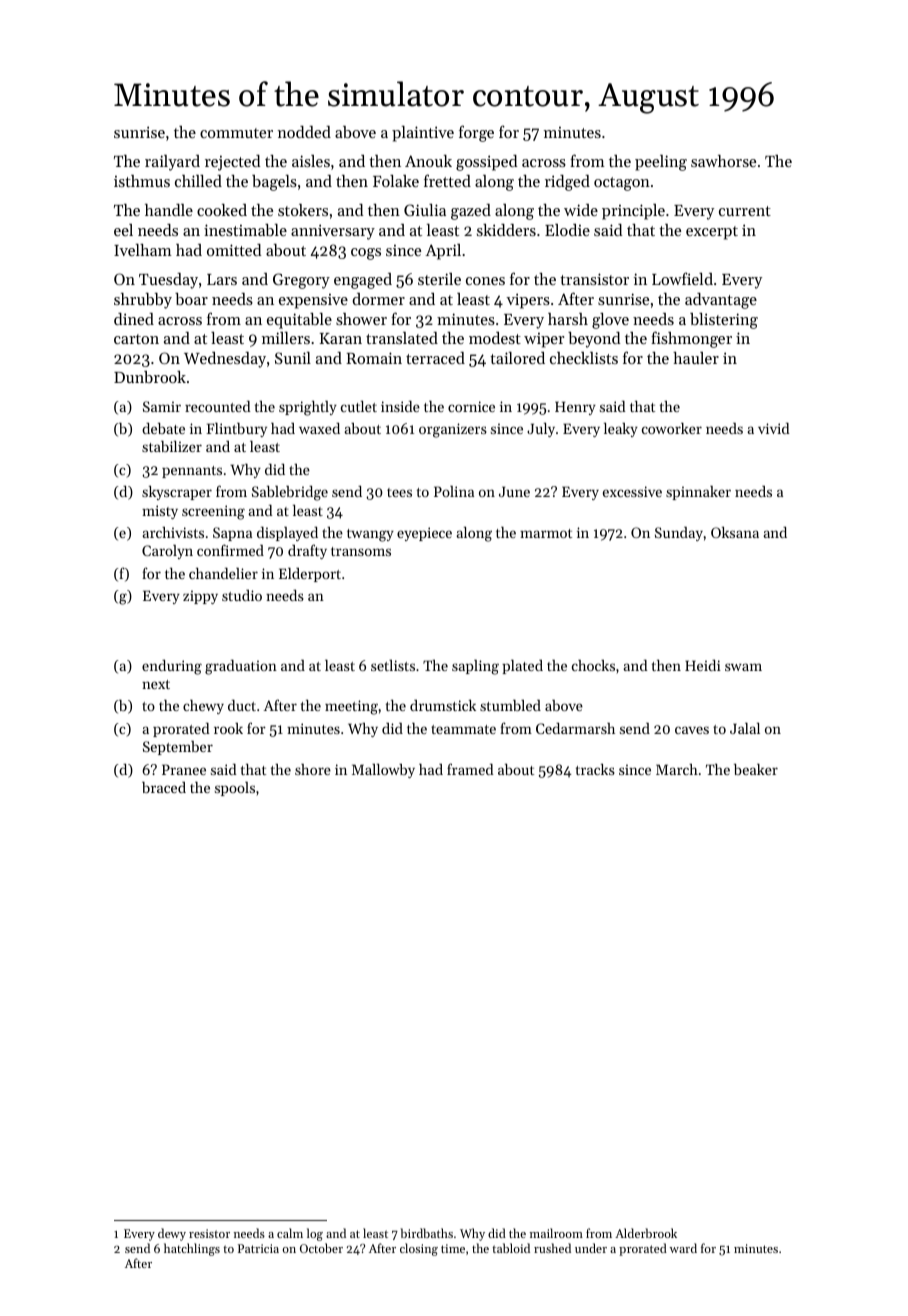  Describe the element at coordinates (162, 406) in the screenshot. I see `Samir` at that location.
